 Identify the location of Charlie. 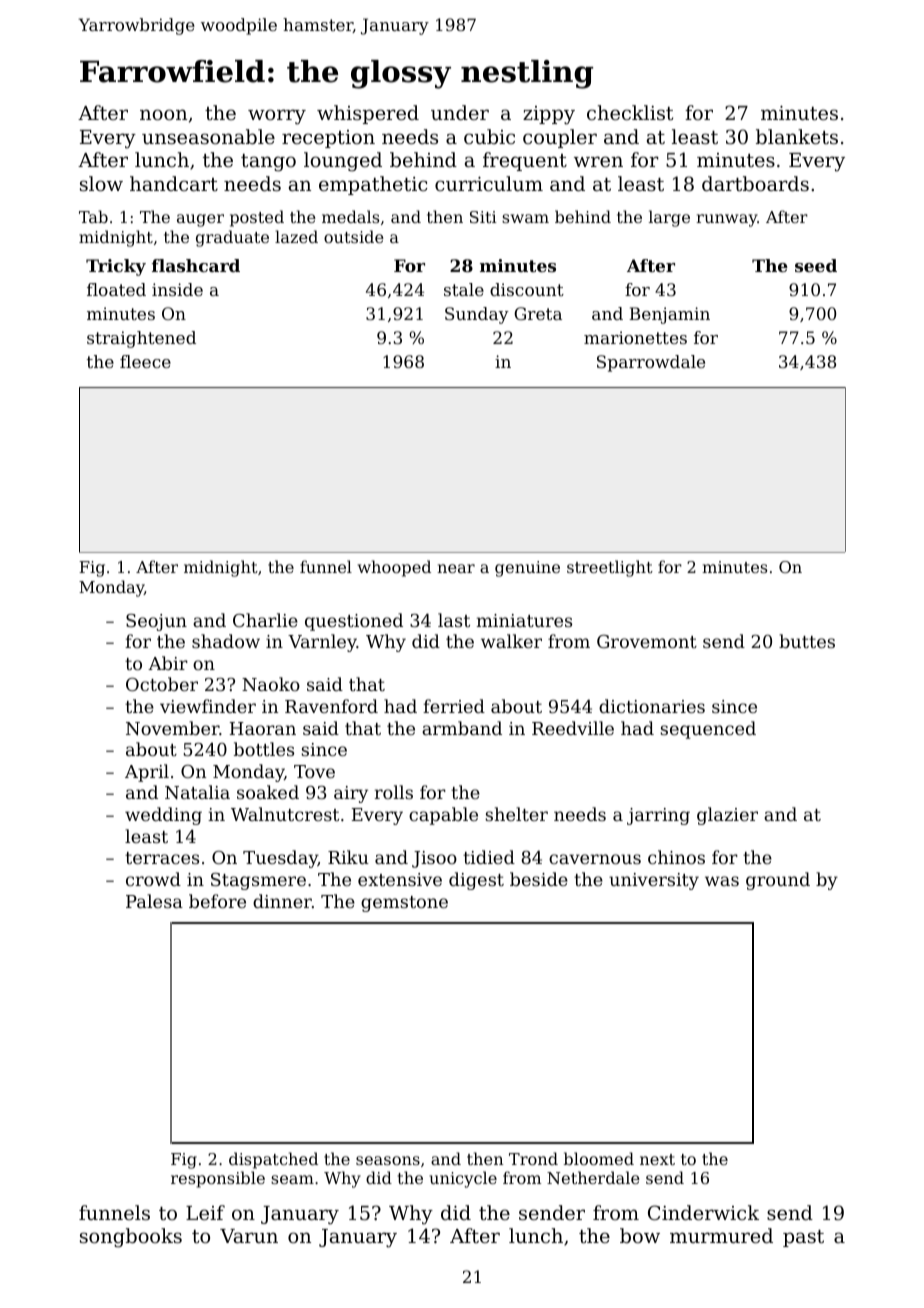
(265, 620).
